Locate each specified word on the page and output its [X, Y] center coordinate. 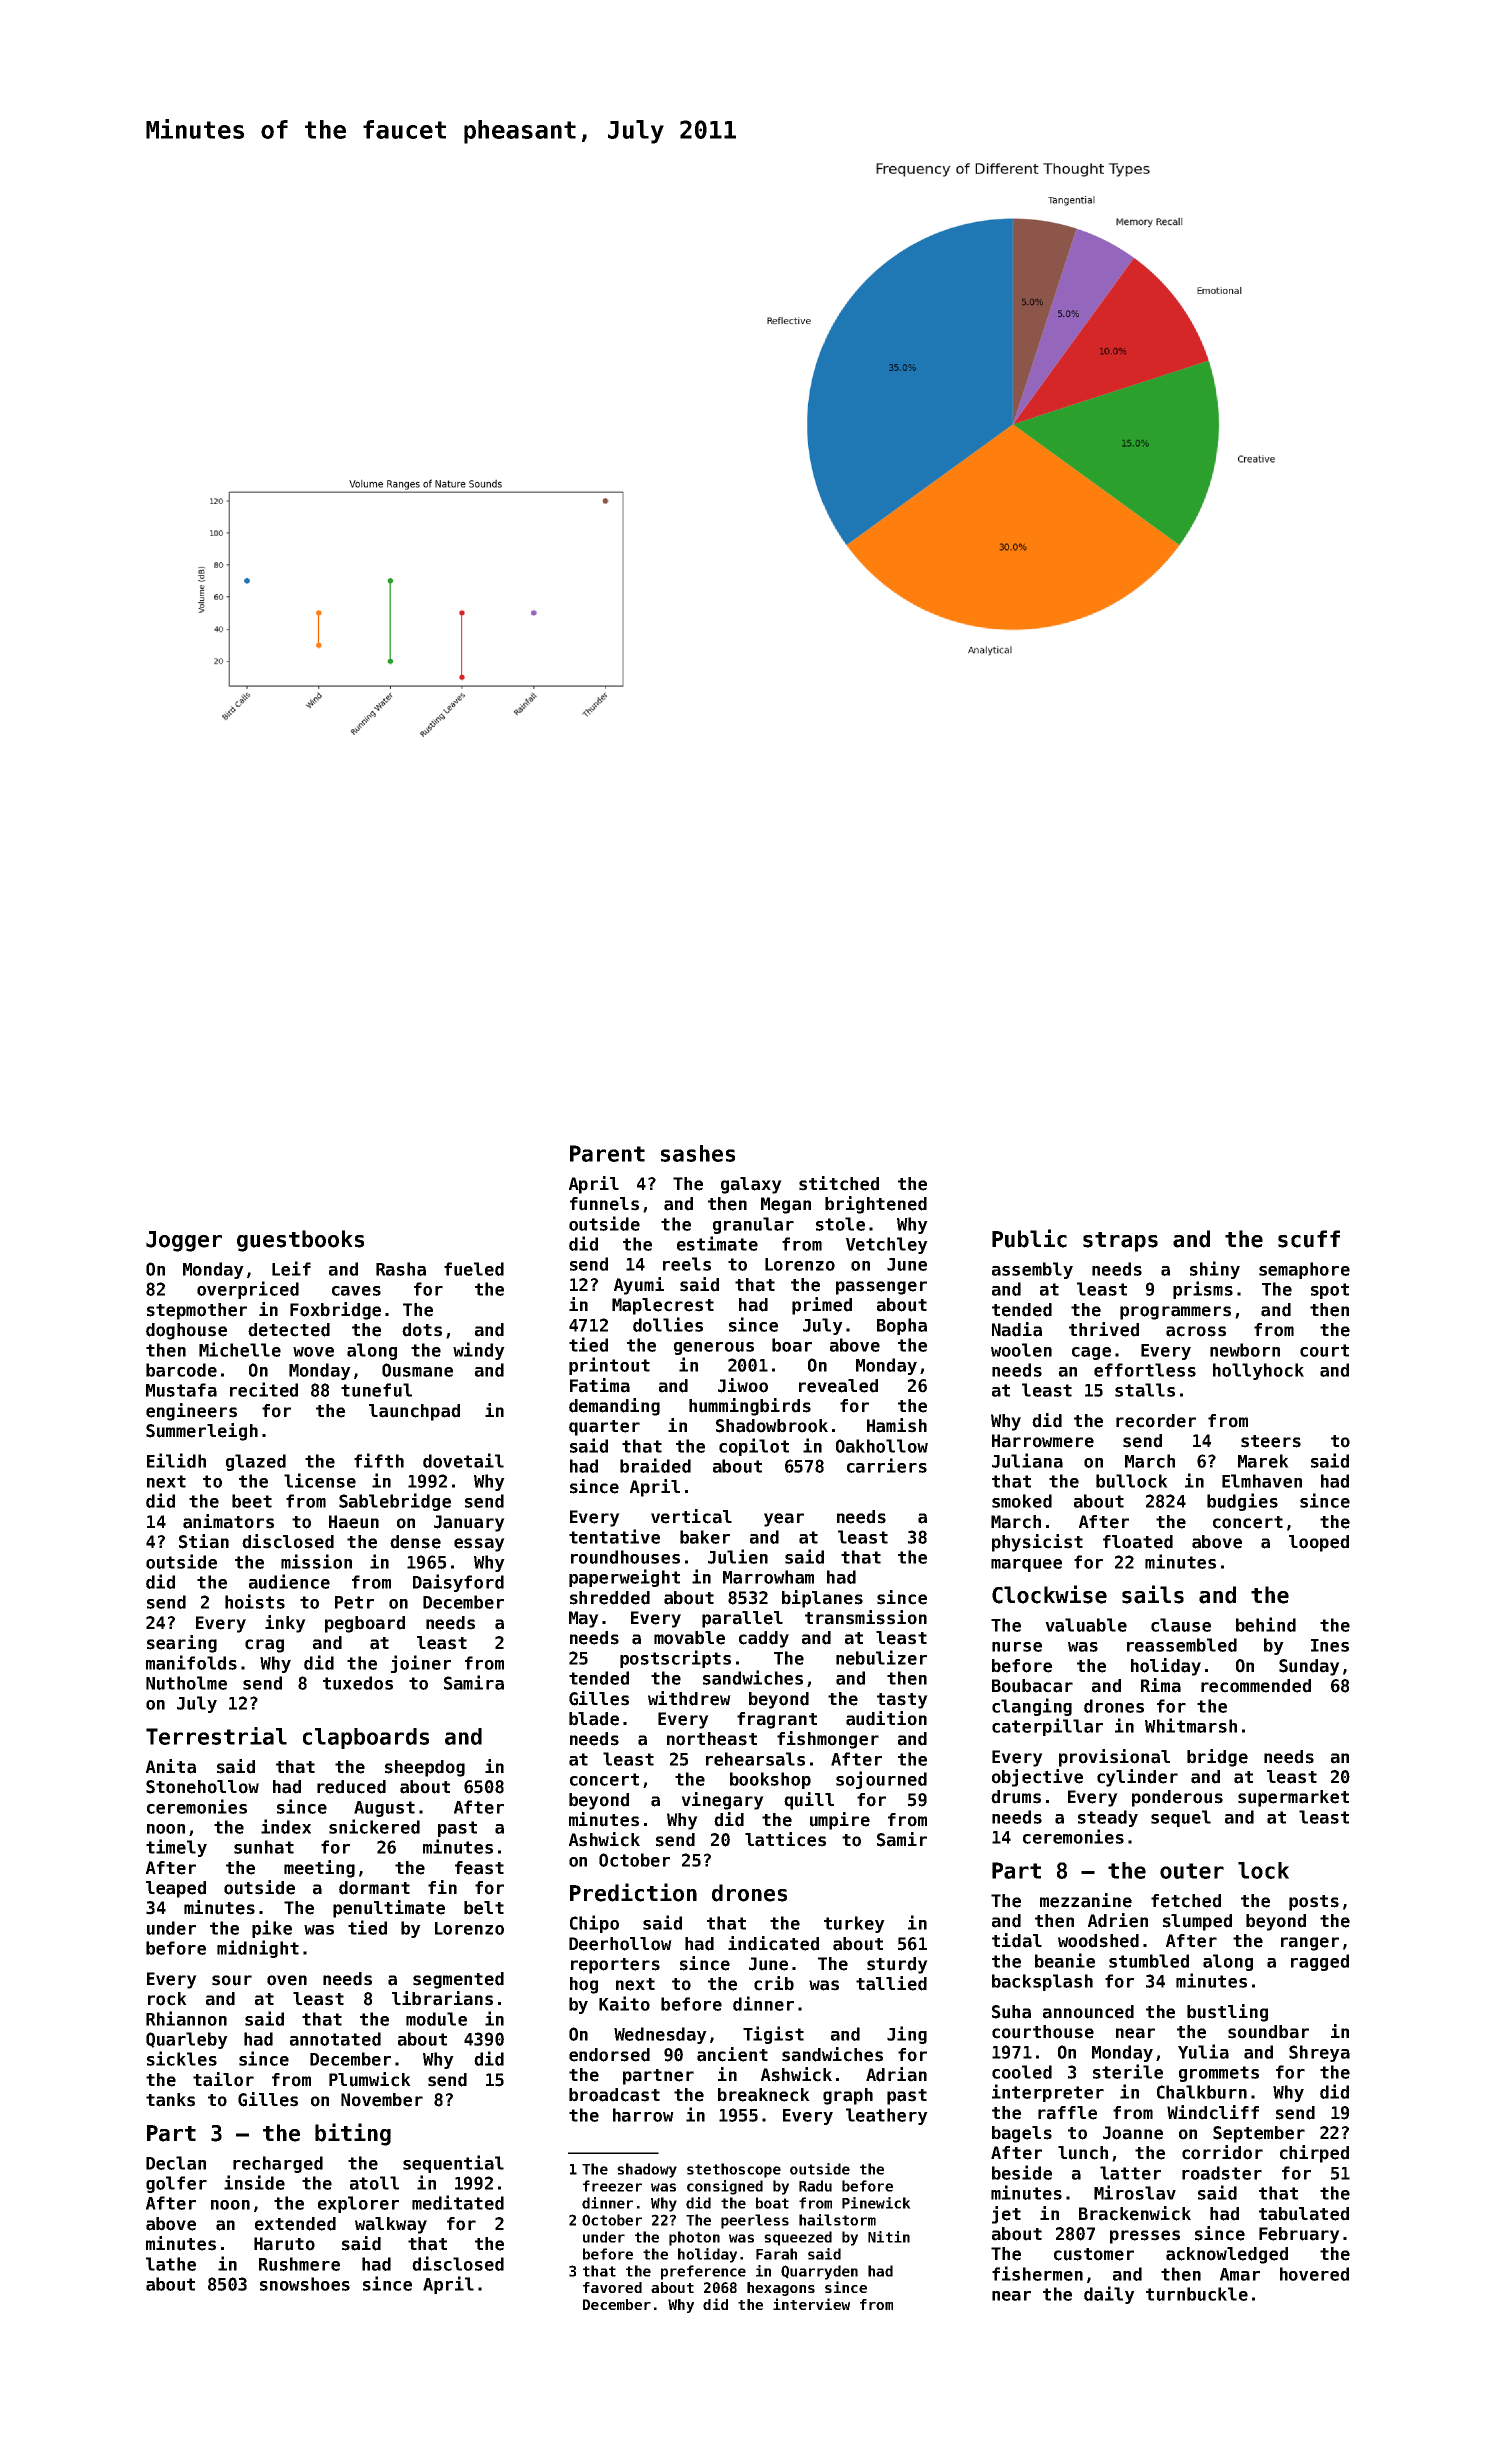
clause [1181, 1625]
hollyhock [1258, 1371]
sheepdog [425, 1768]
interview [811, 2304]
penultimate [389, 1909]
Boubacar [1032, 1686]
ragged [1320, 1962]
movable [689, 1638]
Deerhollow [620, 1944]
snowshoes [305, 2284]
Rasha [401, 1269]
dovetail [463, 1460]
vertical [691, 1516]
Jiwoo [743, 1385]
